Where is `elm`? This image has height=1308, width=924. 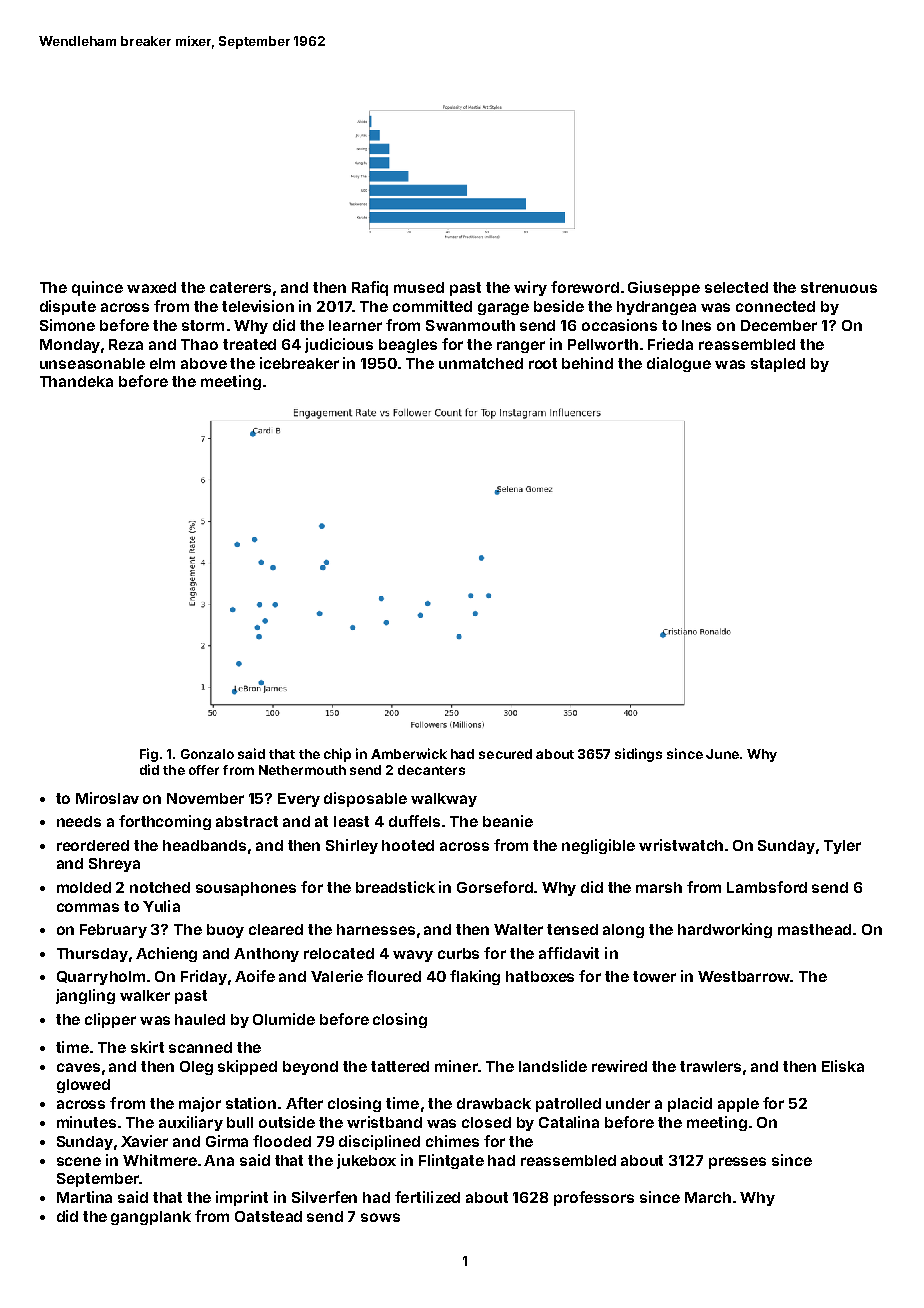 elm is located at coordinates (162, 363).
